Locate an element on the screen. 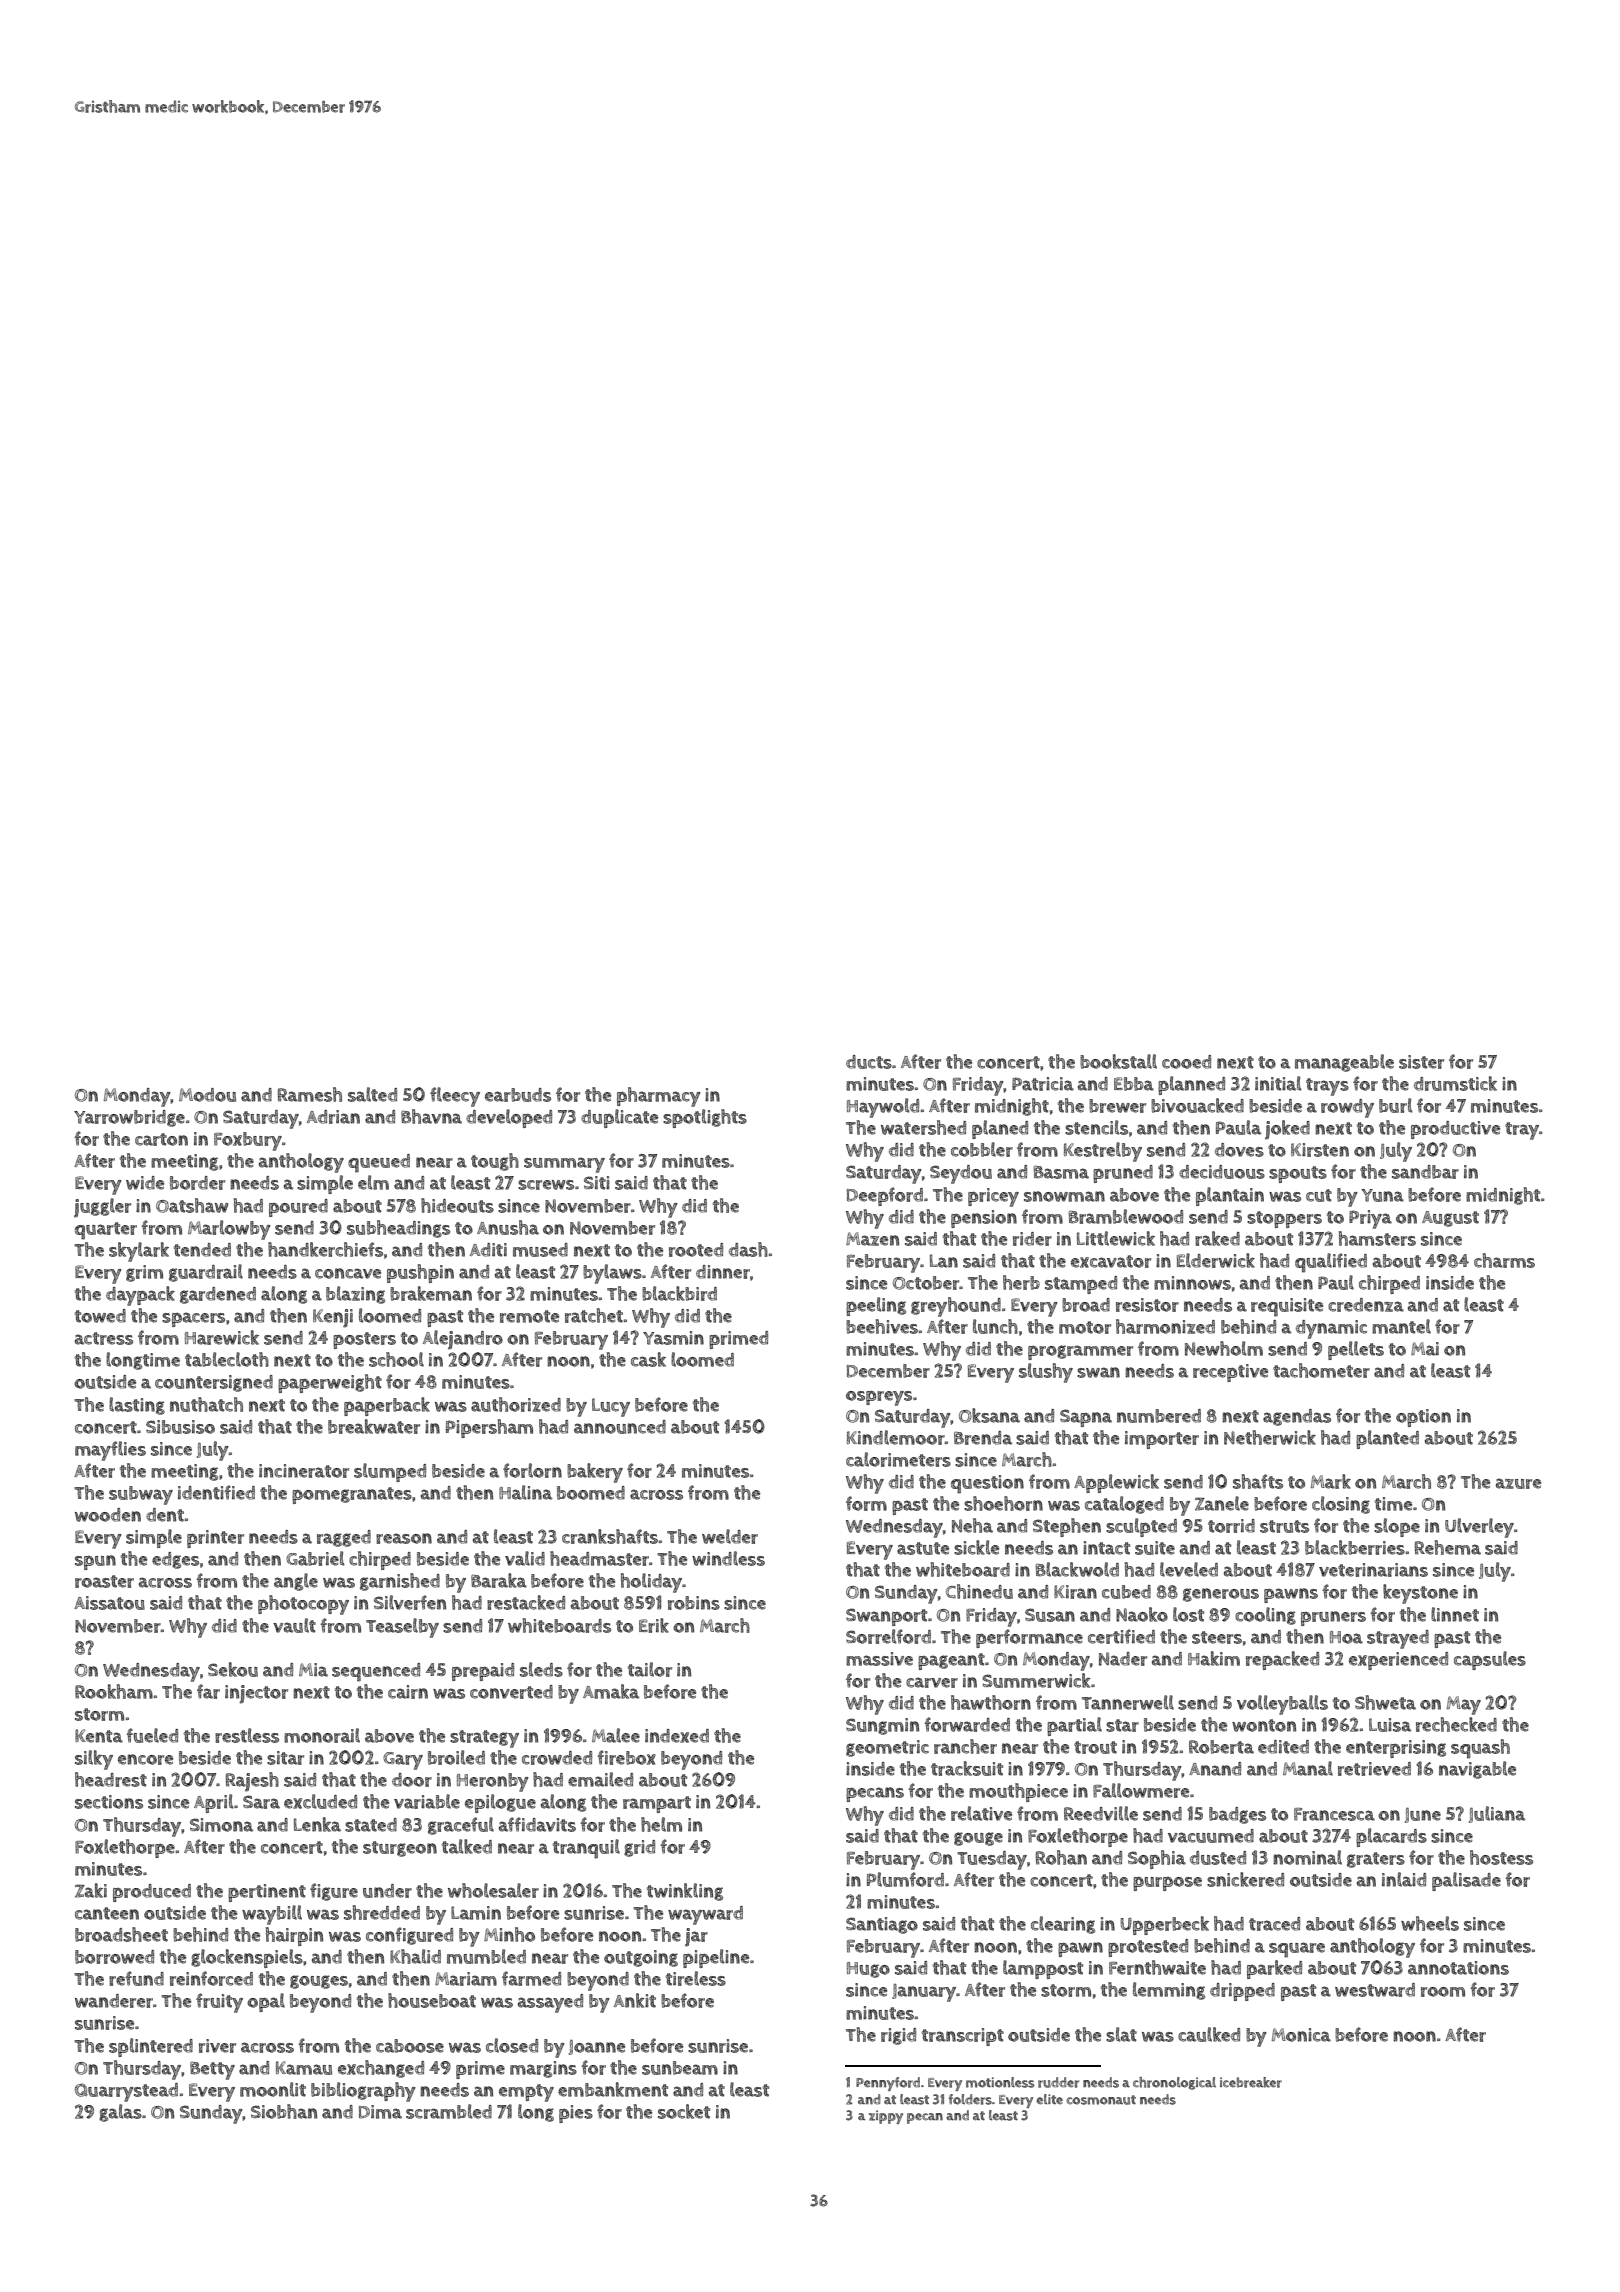 Image resolution: width=1620 pixels, height=2292 pixels. annotations is located at coordinates (1458, 1968).
